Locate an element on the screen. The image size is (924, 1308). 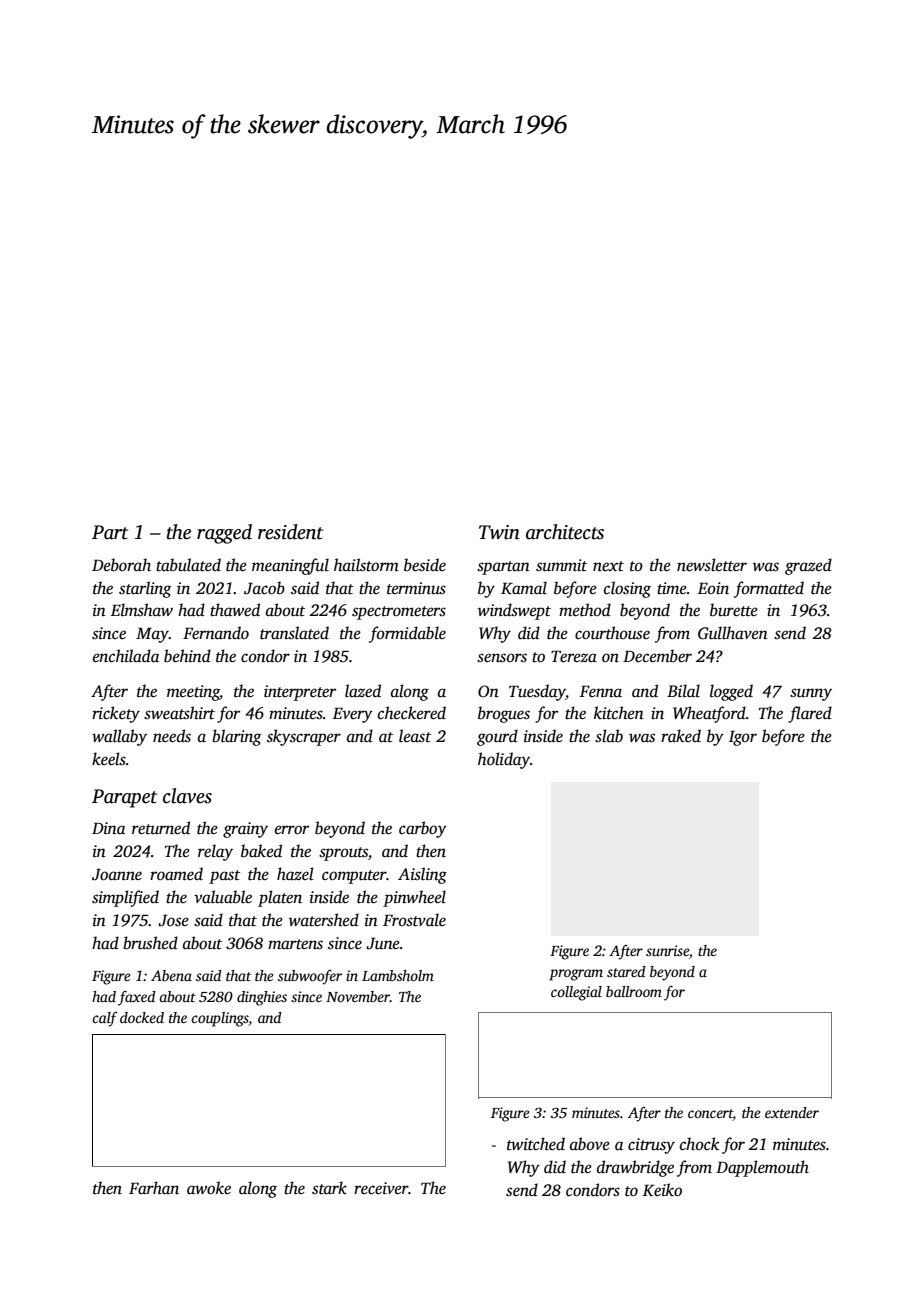
receiver is located at coordinates (381, 1188).
